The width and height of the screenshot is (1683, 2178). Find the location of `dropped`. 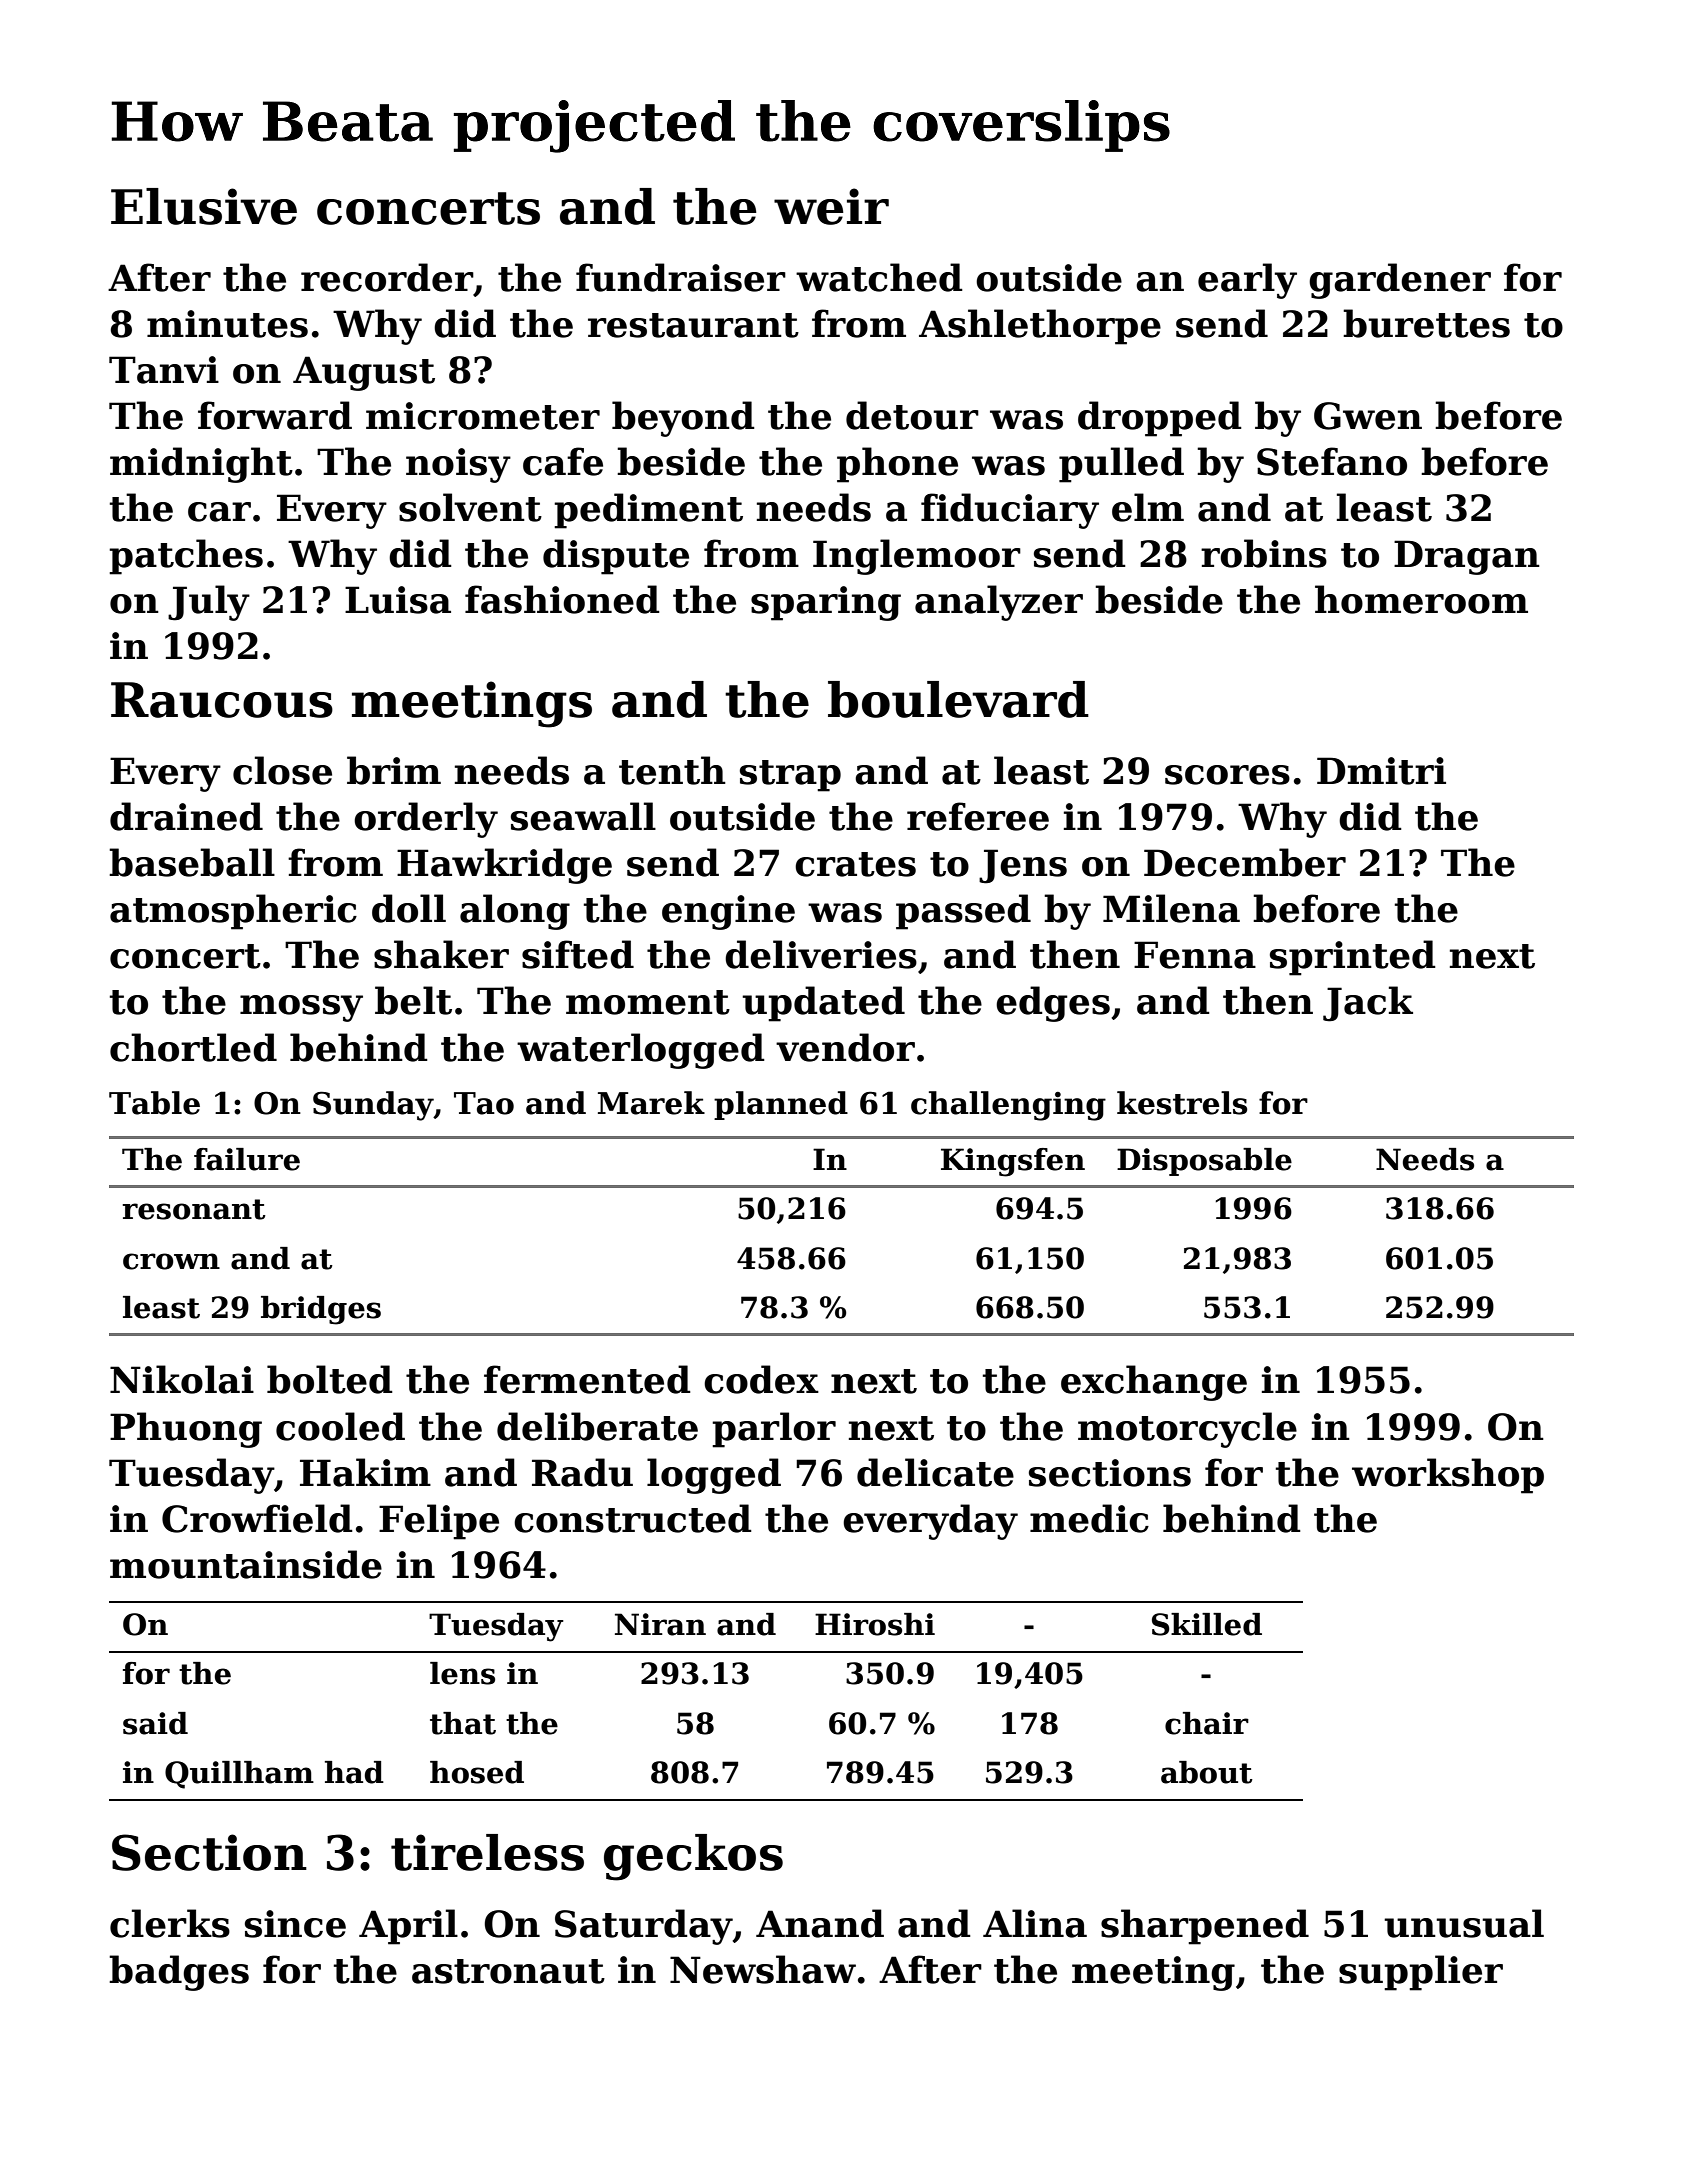

dropped is located at coordinates (1160, 419).
